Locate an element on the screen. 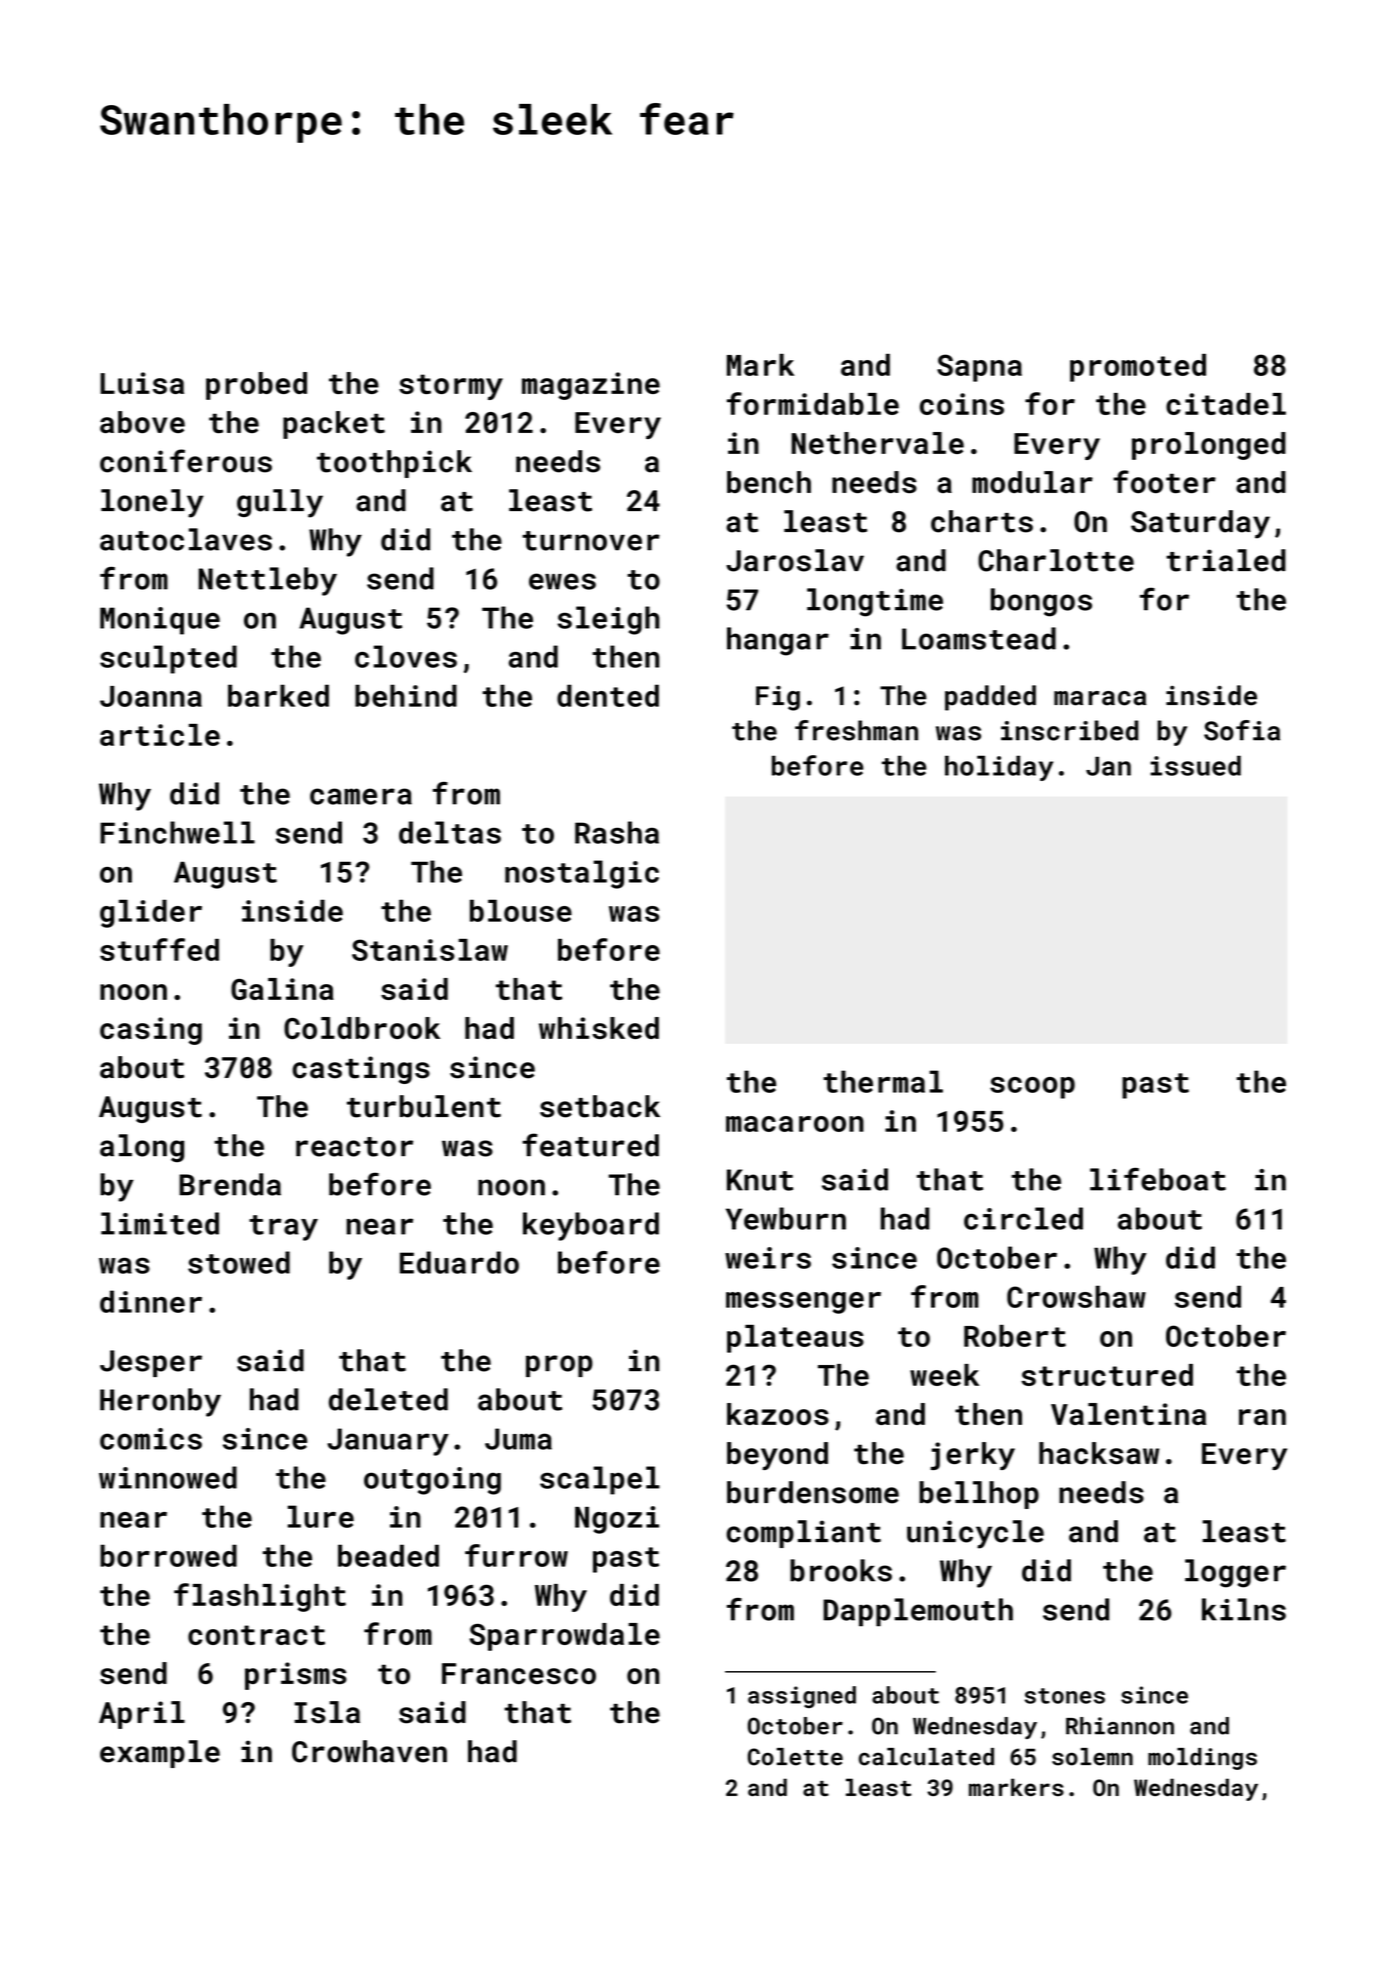  beaded is located at coordinates (388, 1555).
